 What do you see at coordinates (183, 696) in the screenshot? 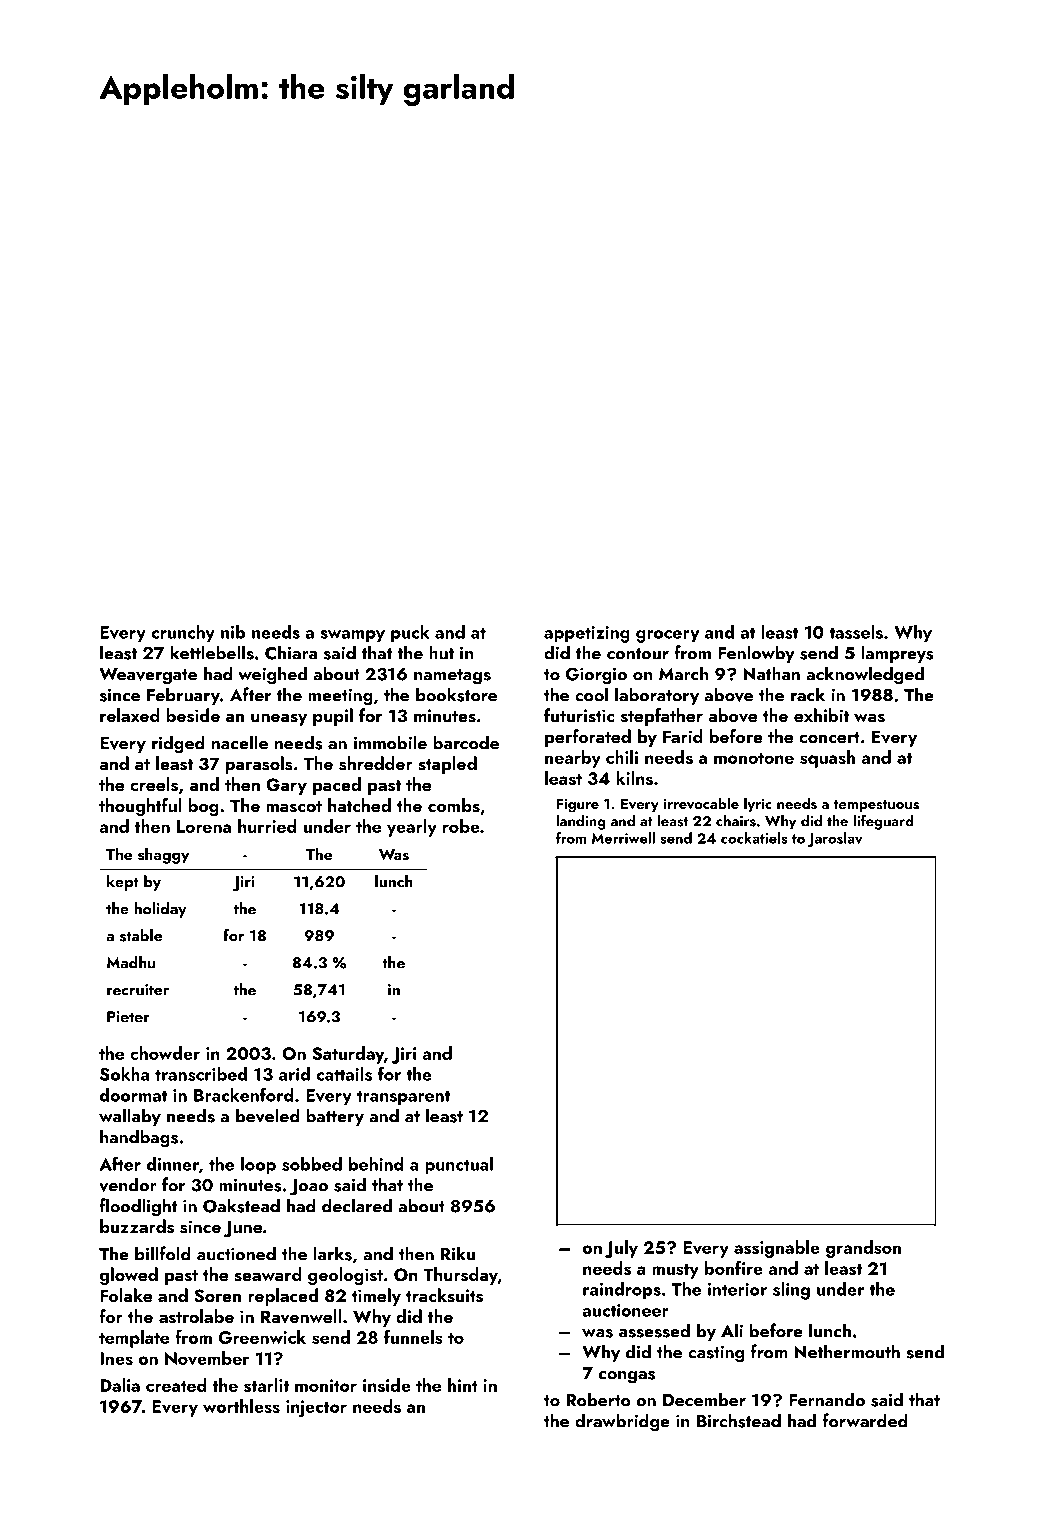
I see `February` at bounding box center [183, 696].
